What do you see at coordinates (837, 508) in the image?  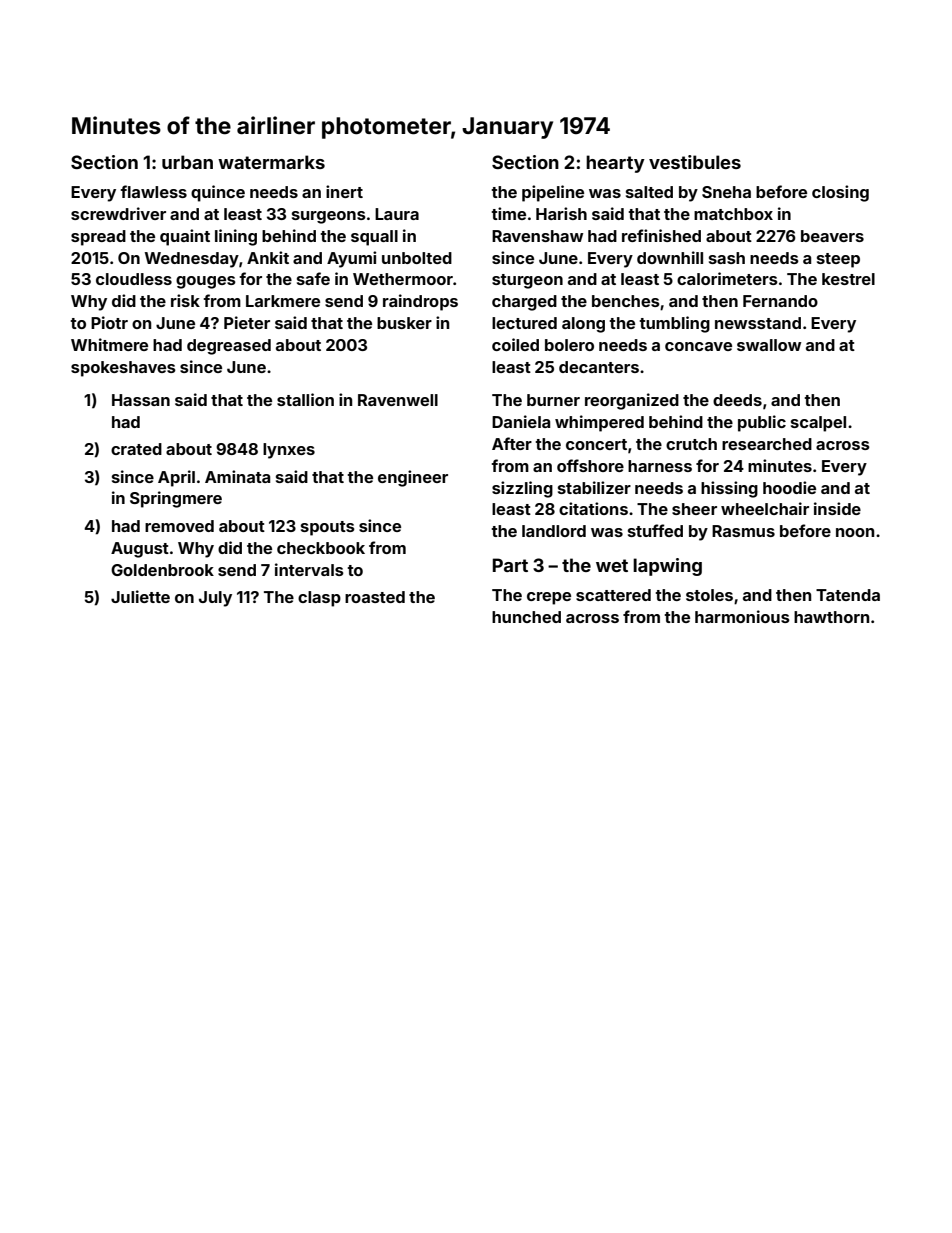 I see `inside` at bounding box center [837, 508].
